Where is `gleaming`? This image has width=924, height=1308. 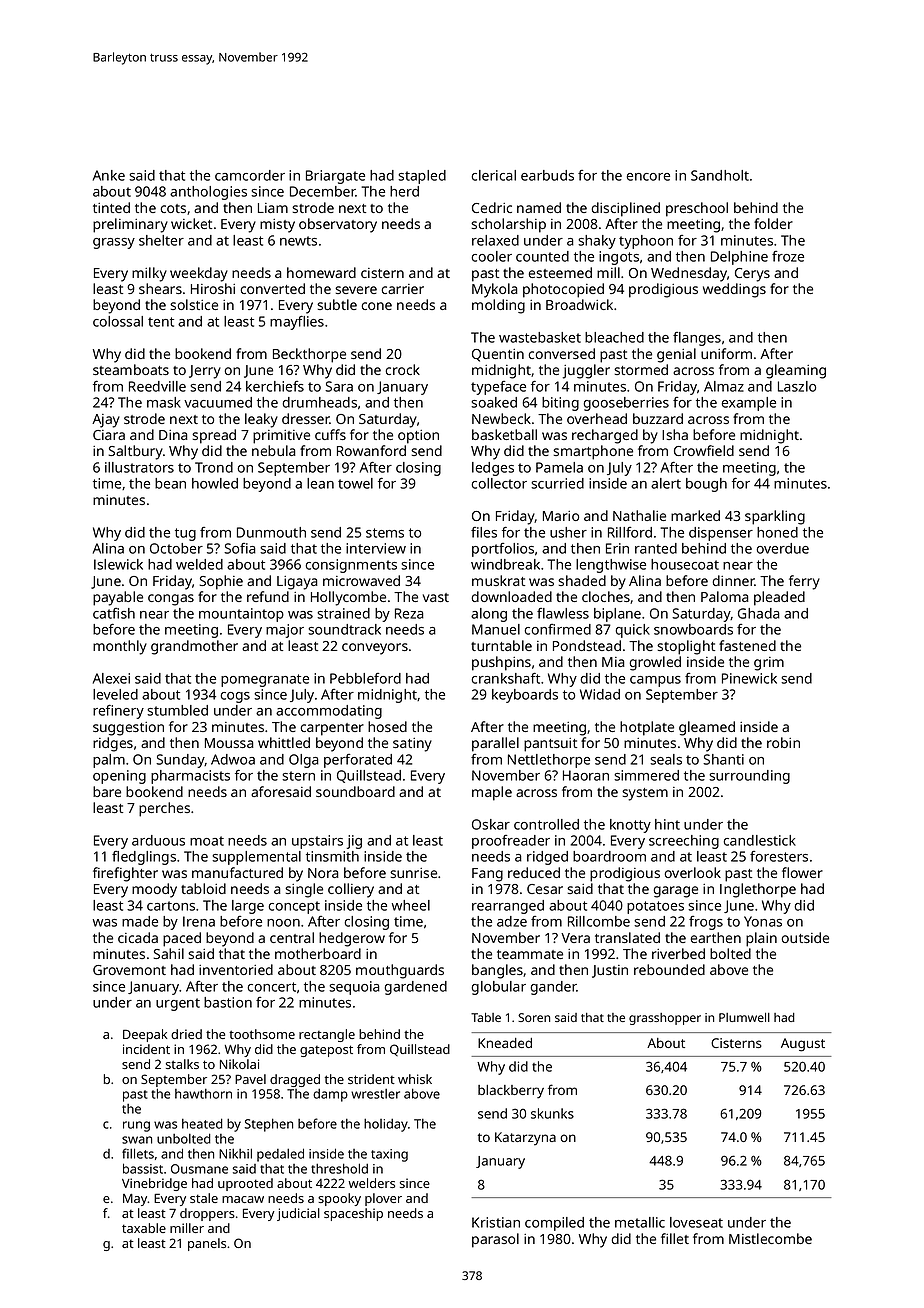 gleaming is located at coordinates (796, 371).
